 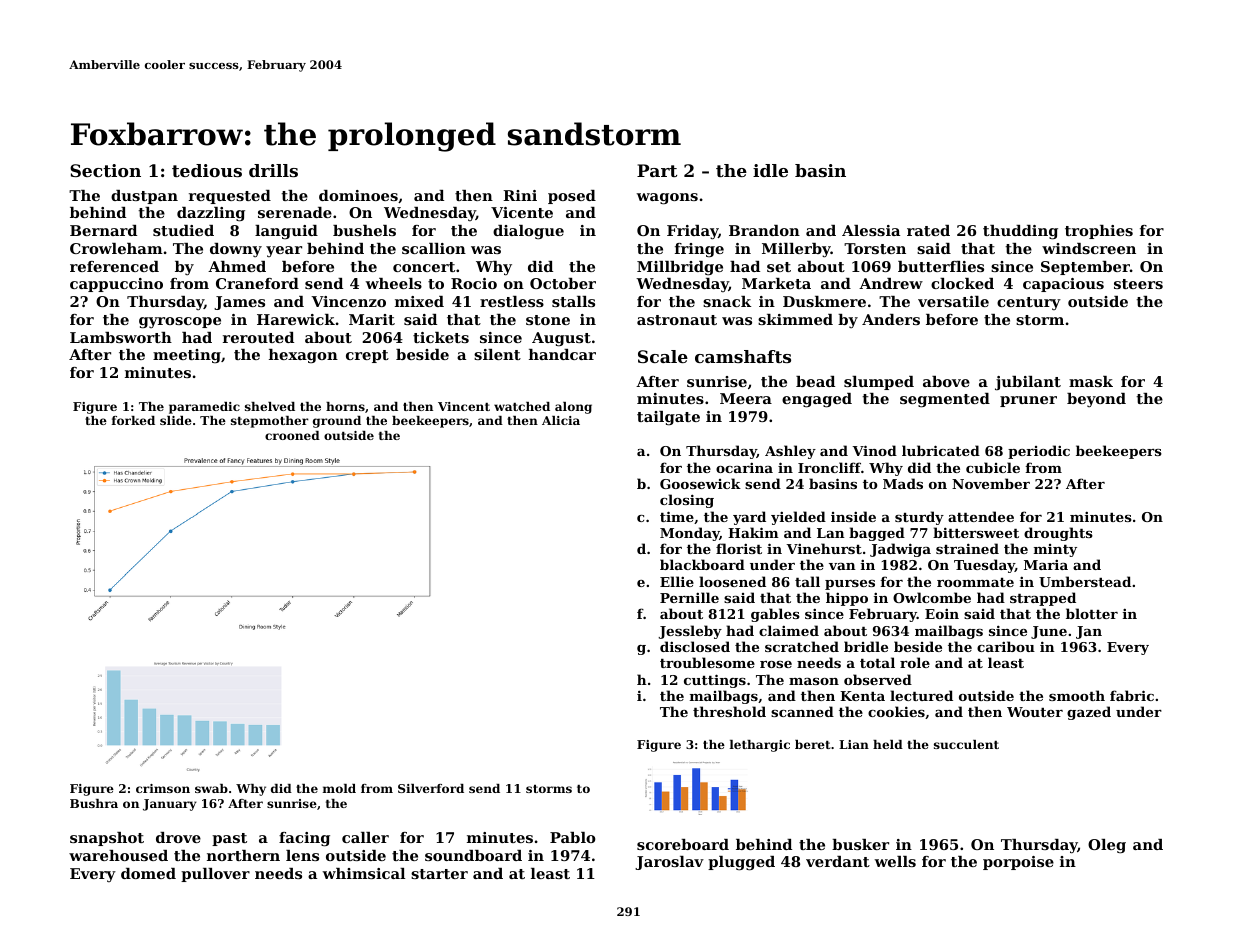 I want to click on blackboard, so click(x=702, y=564).
